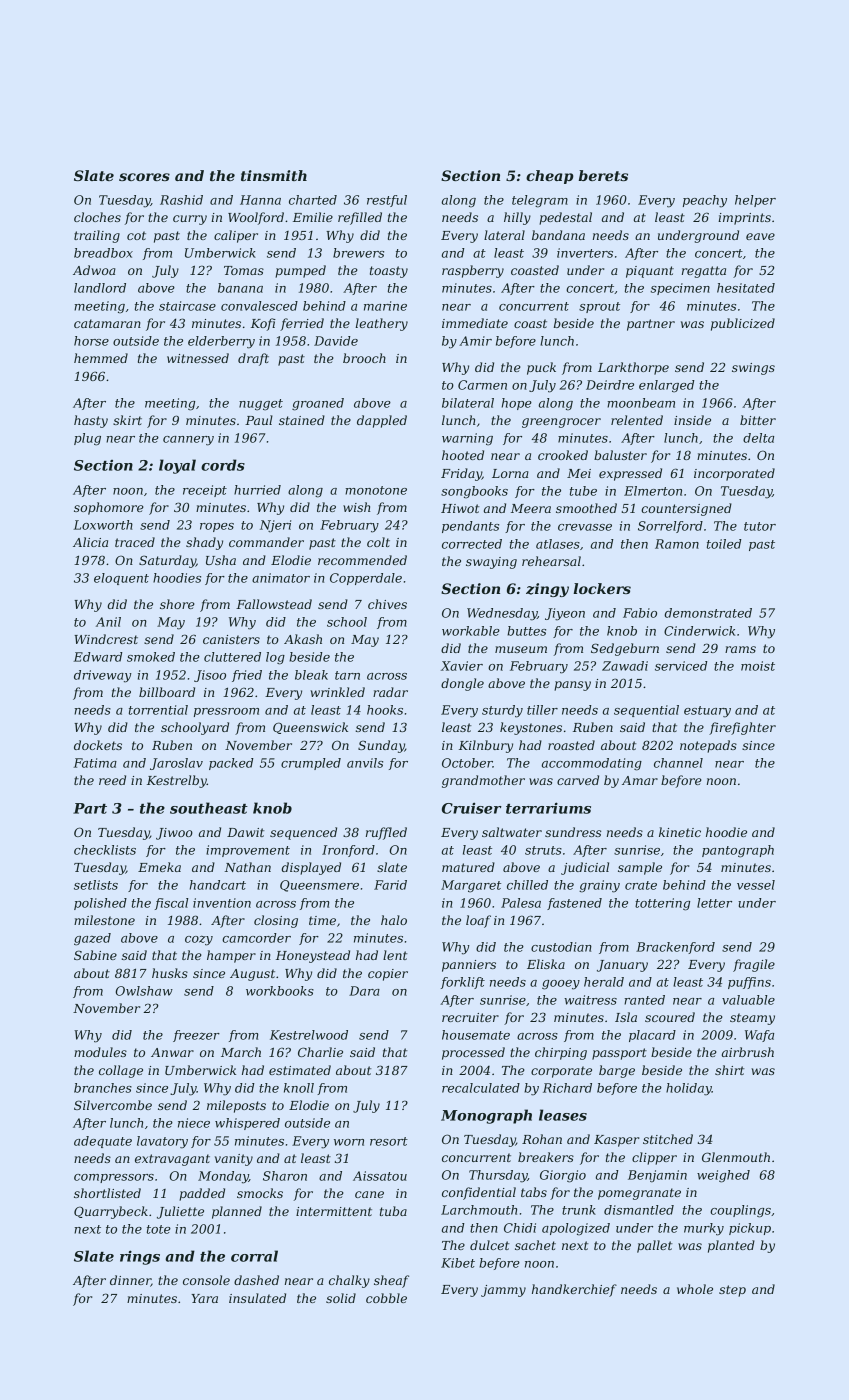 This screenshot has height=1400, width=849. I want to click on January, so click(622, 966).
